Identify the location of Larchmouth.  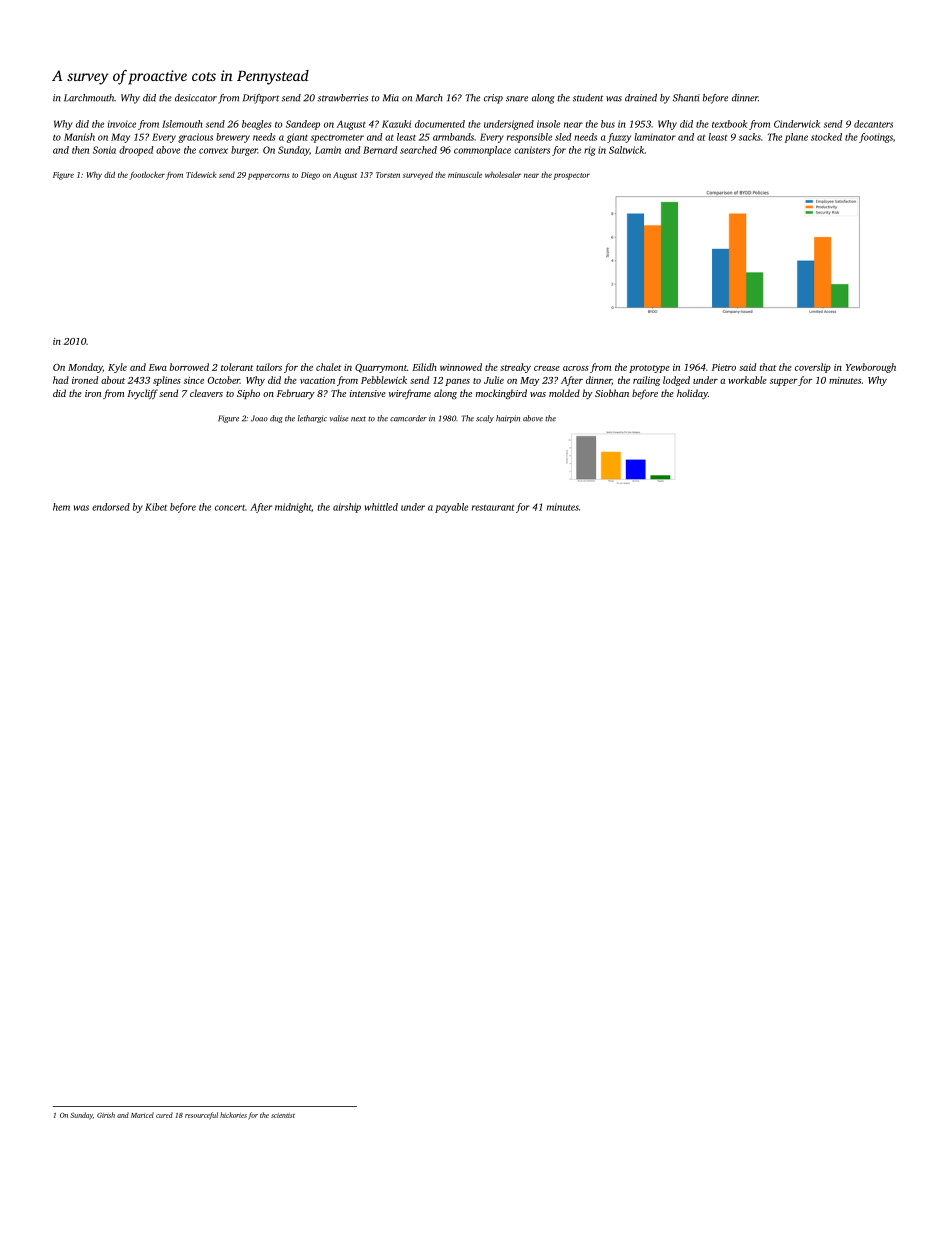
(89, 98).
